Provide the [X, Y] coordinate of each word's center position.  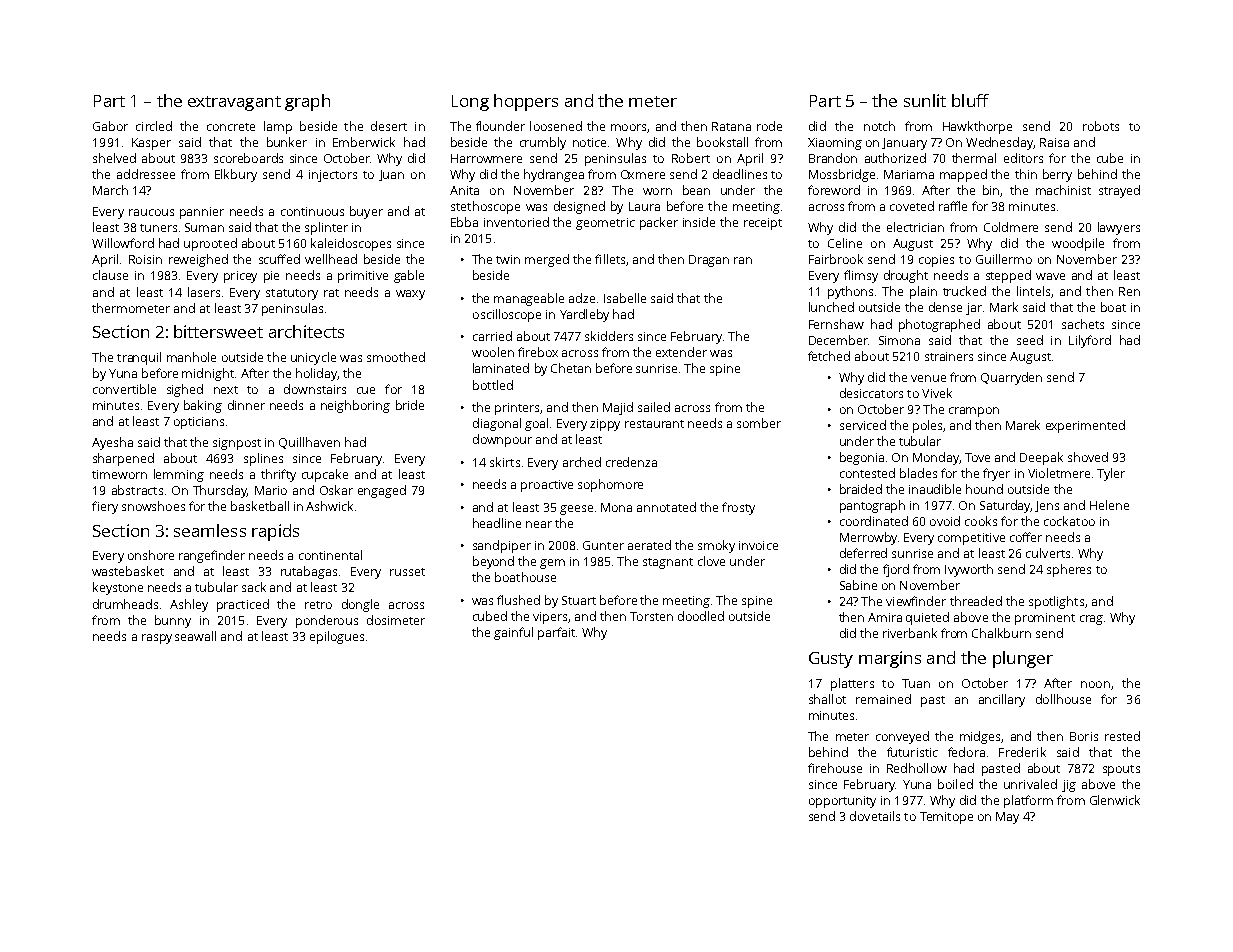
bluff [970, 100]
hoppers [526, 102]
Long [470, 103]
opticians [199, 423]
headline [497, 523]
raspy [157, 639]
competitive [971, 539]
